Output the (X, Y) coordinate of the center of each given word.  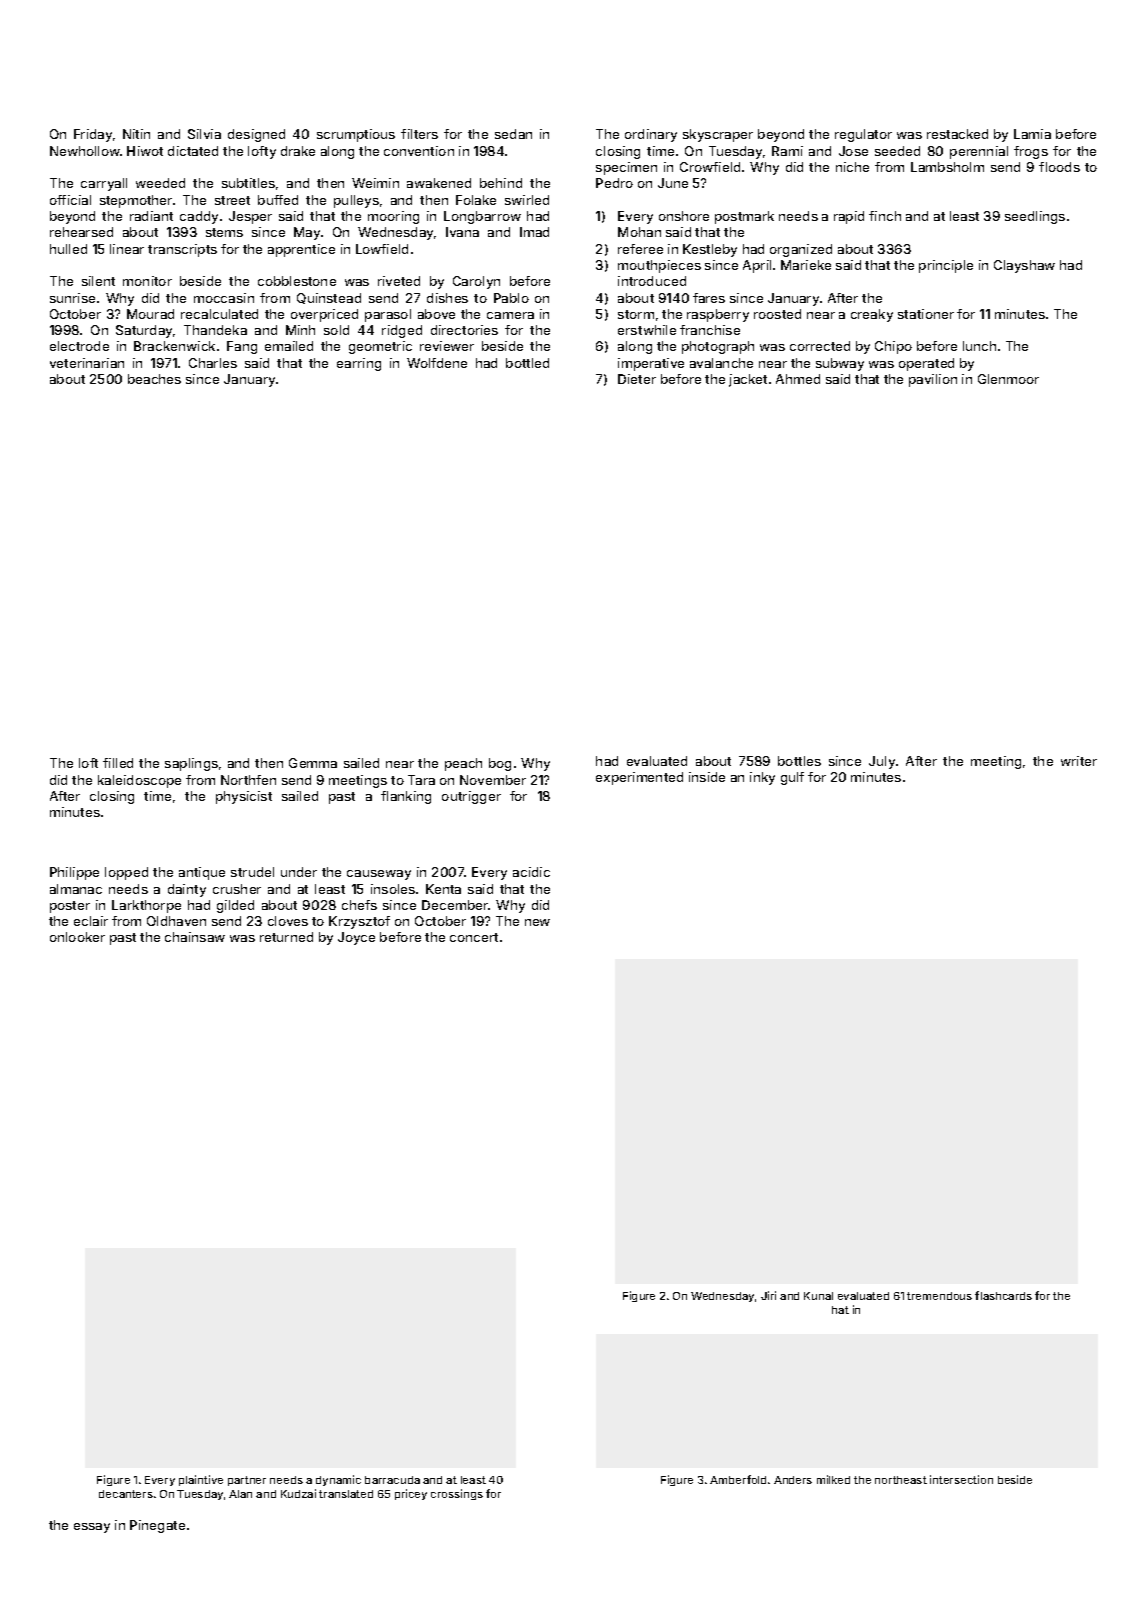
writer (1079, 761)
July (882, 762)
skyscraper (718, 135)
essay (92, 1528)
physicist (244, 797)
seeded (897, 151)
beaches (154, 379)
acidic (531, 872)
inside (707, 777)
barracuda (392, 1480)
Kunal (818, 1296)
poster (70, 907)
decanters (126, 1494)
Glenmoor (1008, 379)
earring (359, 364)
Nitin (136, 134)
